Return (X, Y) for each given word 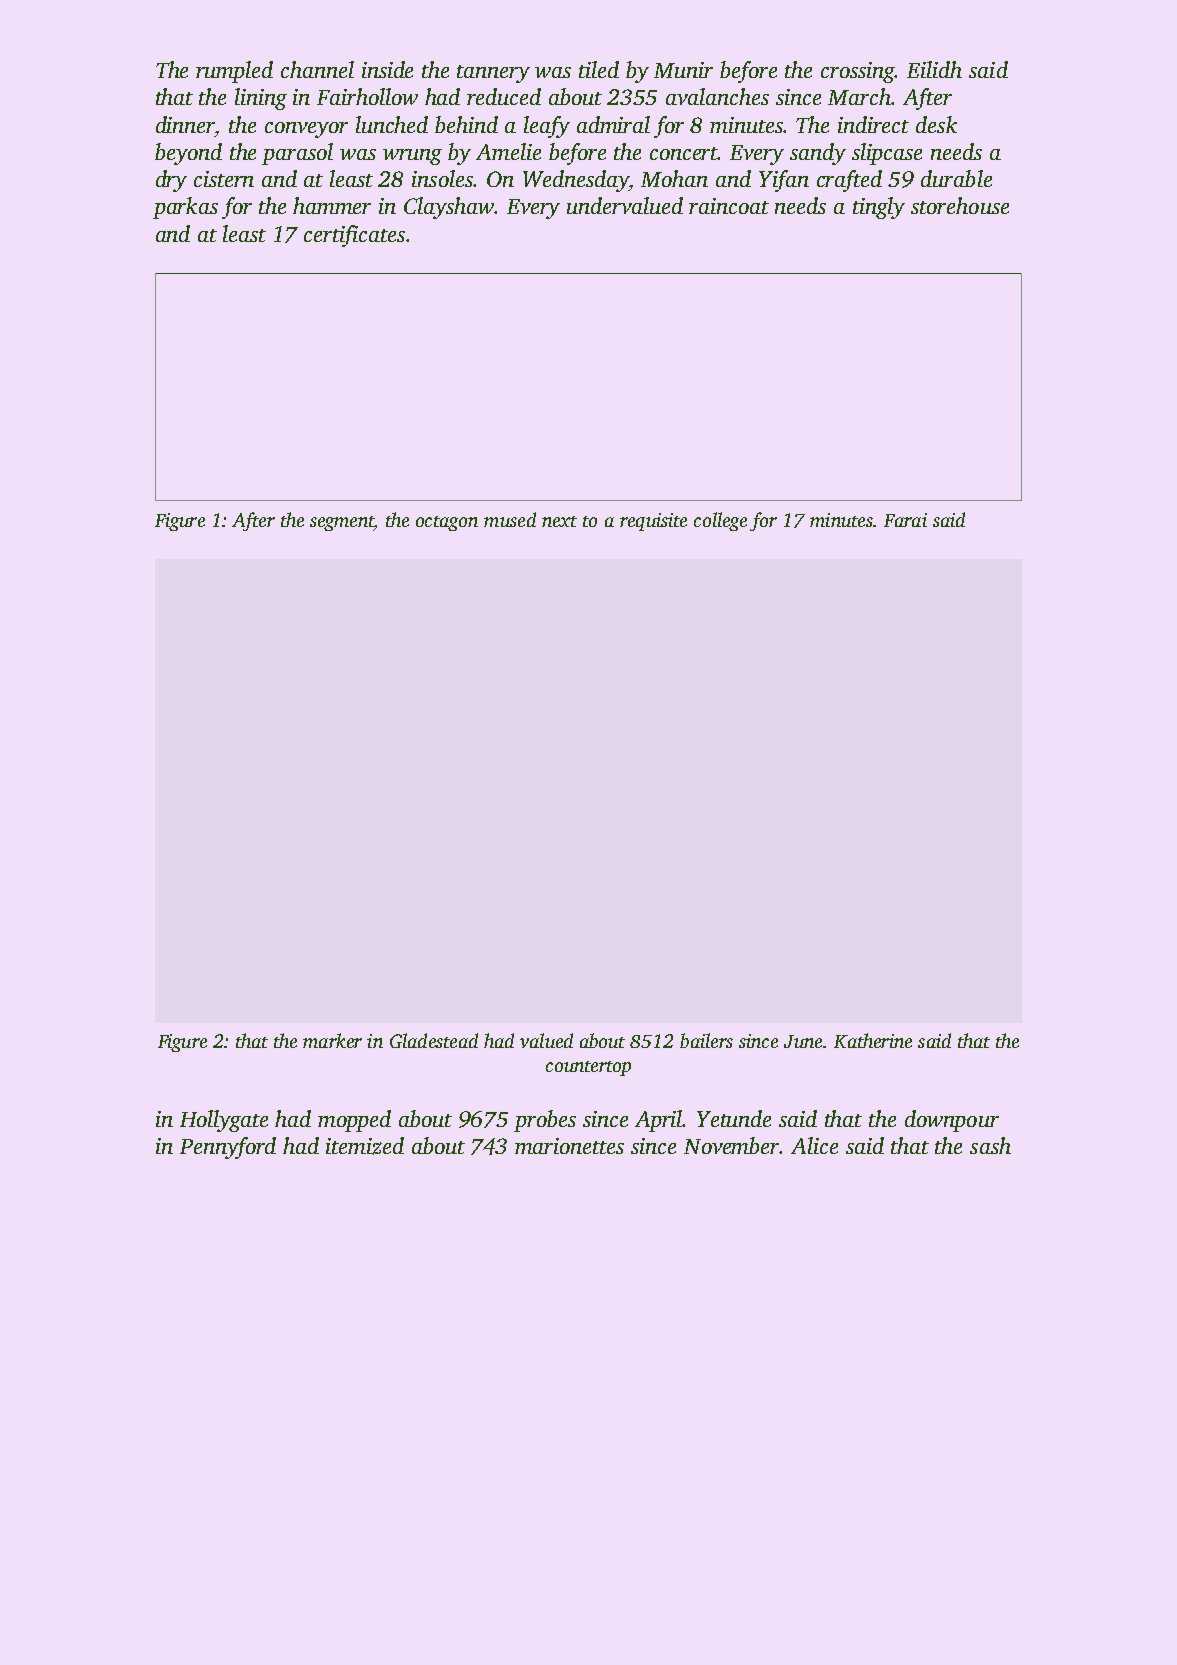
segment (342, 523)
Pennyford (228, 1148)
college (720, 521)
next (559, 521)
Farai (905, 520)
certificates (354, 236)
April (659, 1121)
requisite (653, 522)
